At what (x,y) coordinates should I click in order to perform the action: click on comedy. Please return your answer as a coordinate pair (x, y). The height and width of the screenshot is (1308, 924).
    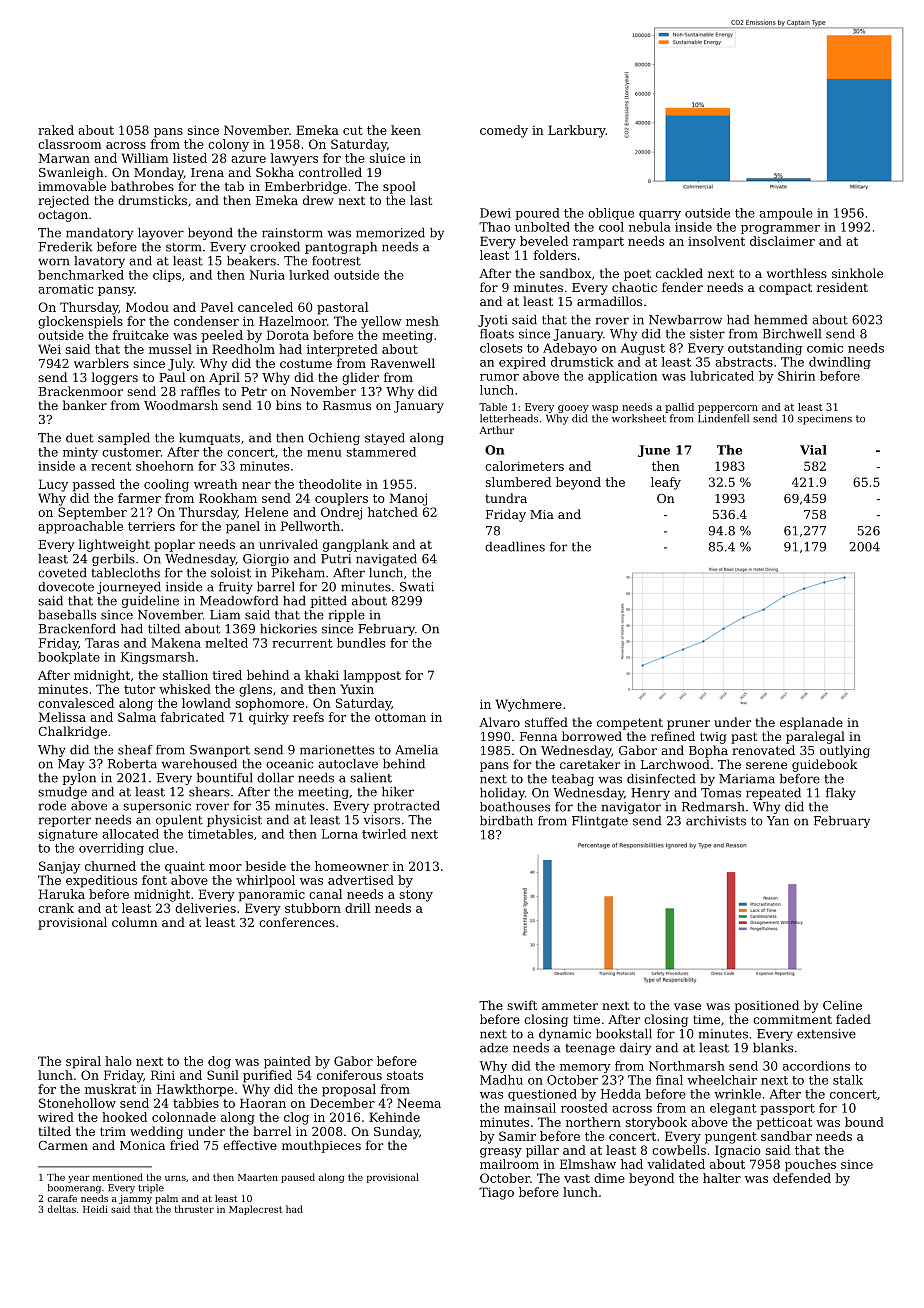
    Looking at the image, I should click on (504, 131).
